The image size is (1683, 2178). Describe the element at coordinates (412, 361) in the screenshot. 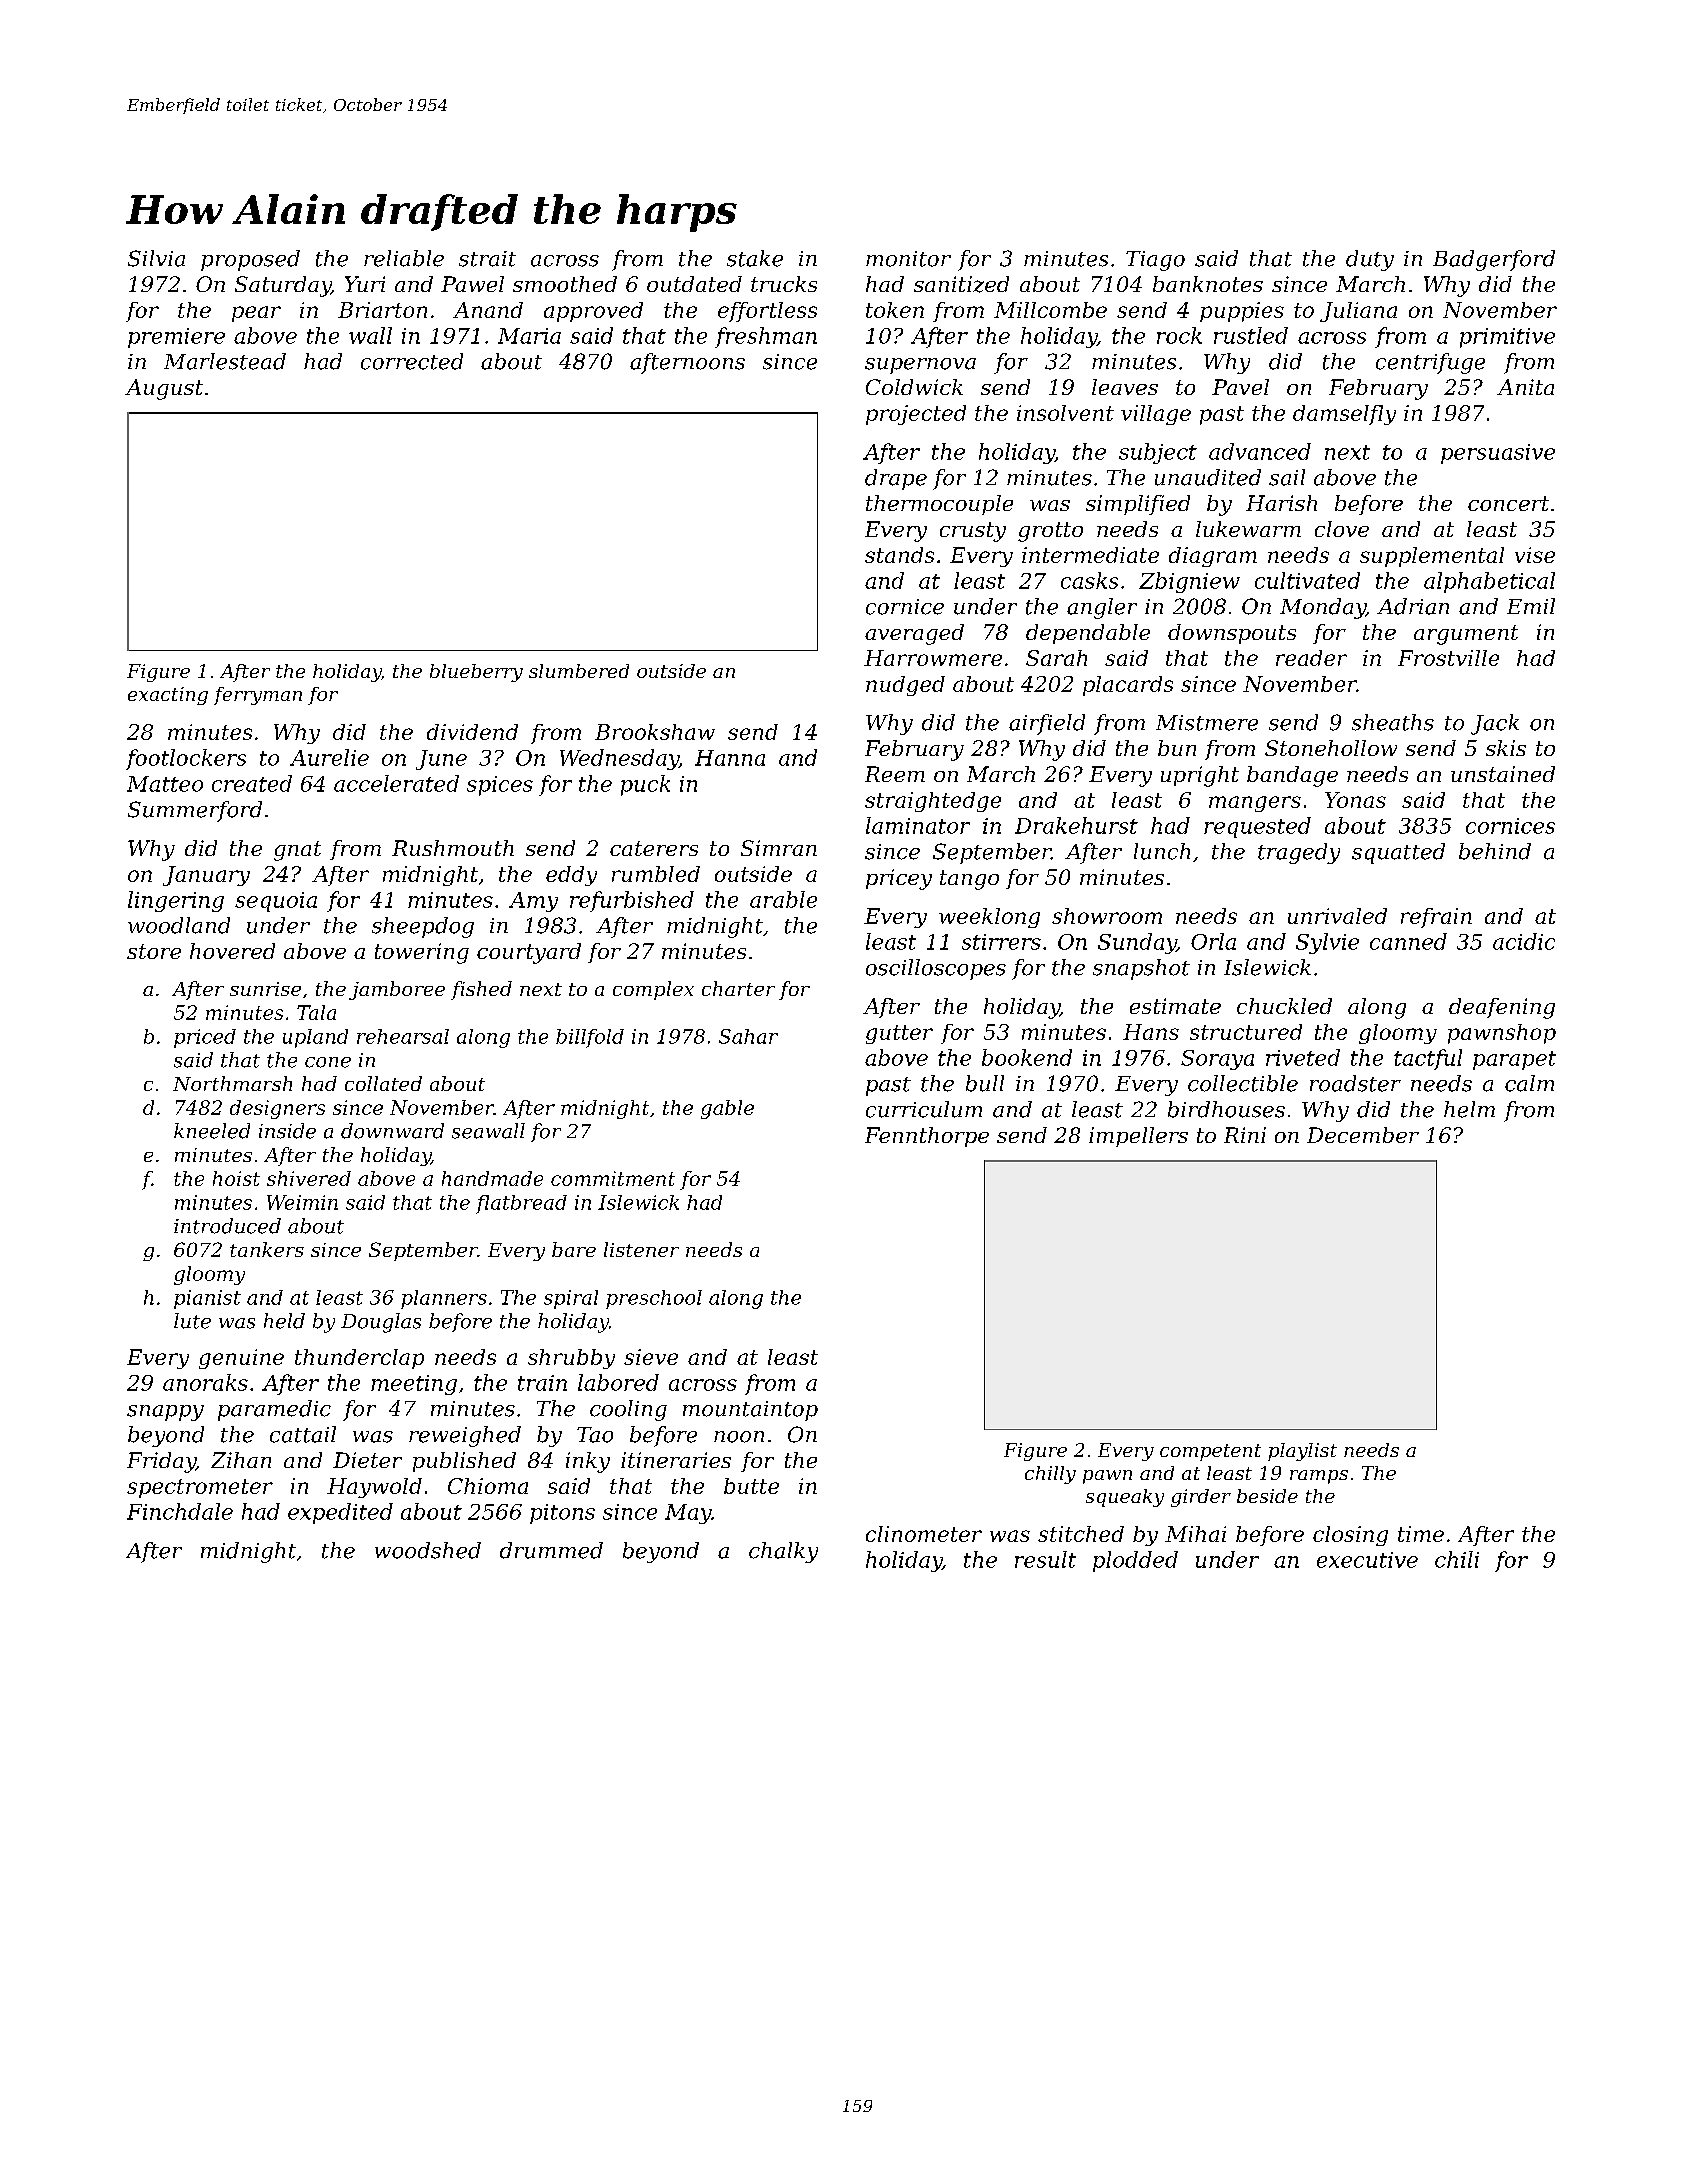

I see `corrected` at that location.
